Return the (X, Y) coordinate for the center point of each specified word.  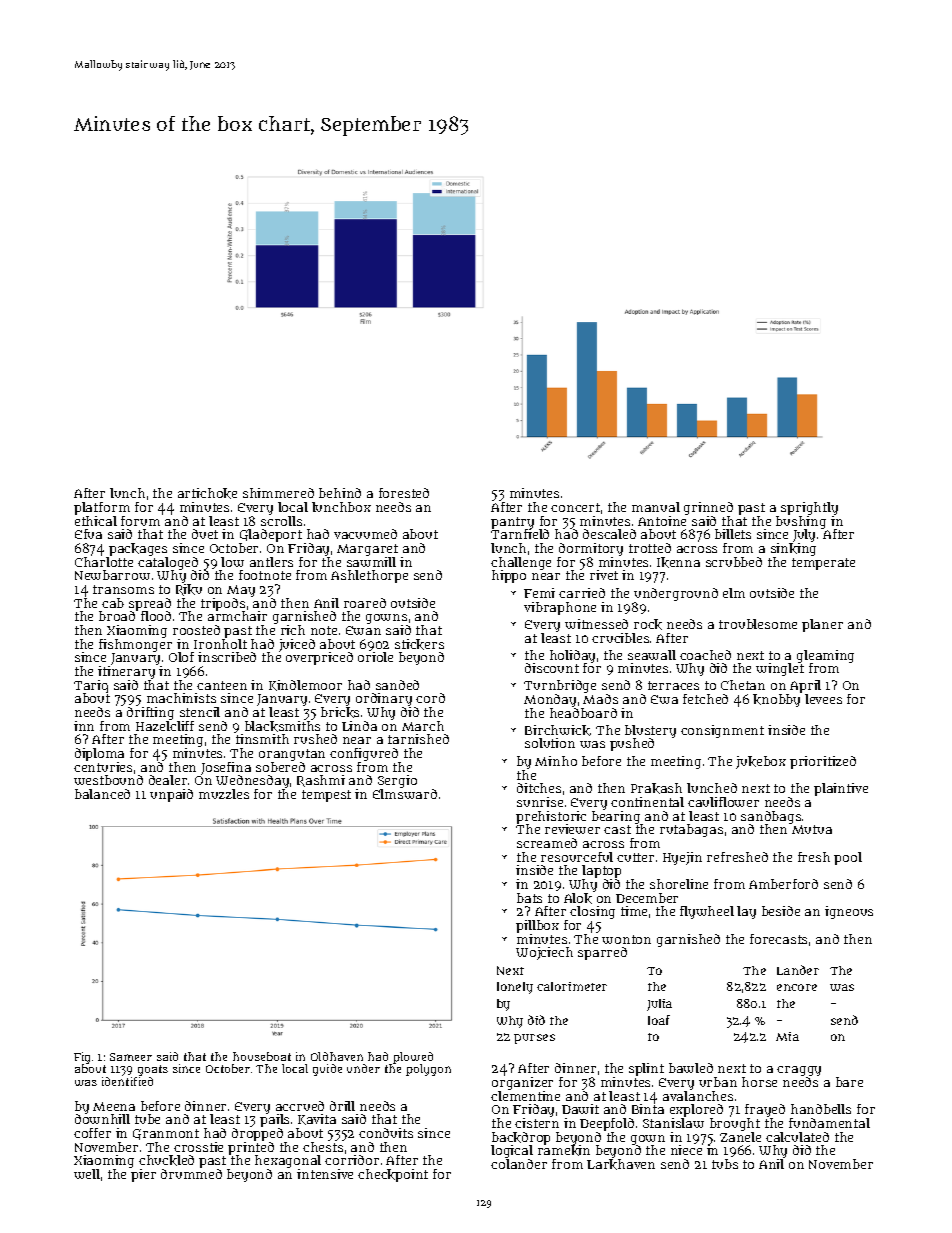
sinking (793, 549)
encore (797, 987)
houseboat (262, 1056)
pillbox (537, 926)
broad (117, 616)
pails (274, 1121)
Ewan (363, 630)
